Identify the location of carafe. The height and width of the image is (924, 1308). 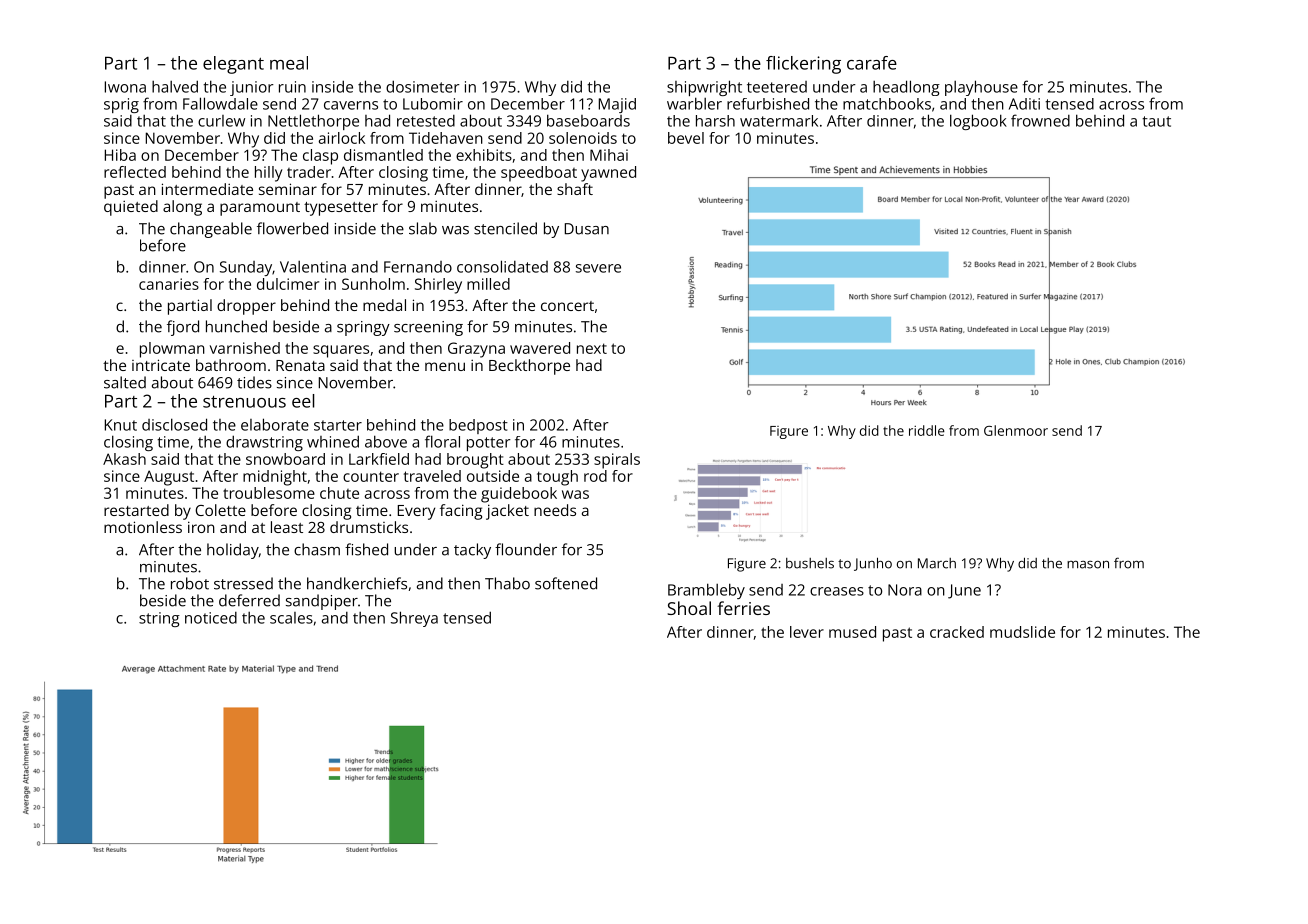
(872, 63).
